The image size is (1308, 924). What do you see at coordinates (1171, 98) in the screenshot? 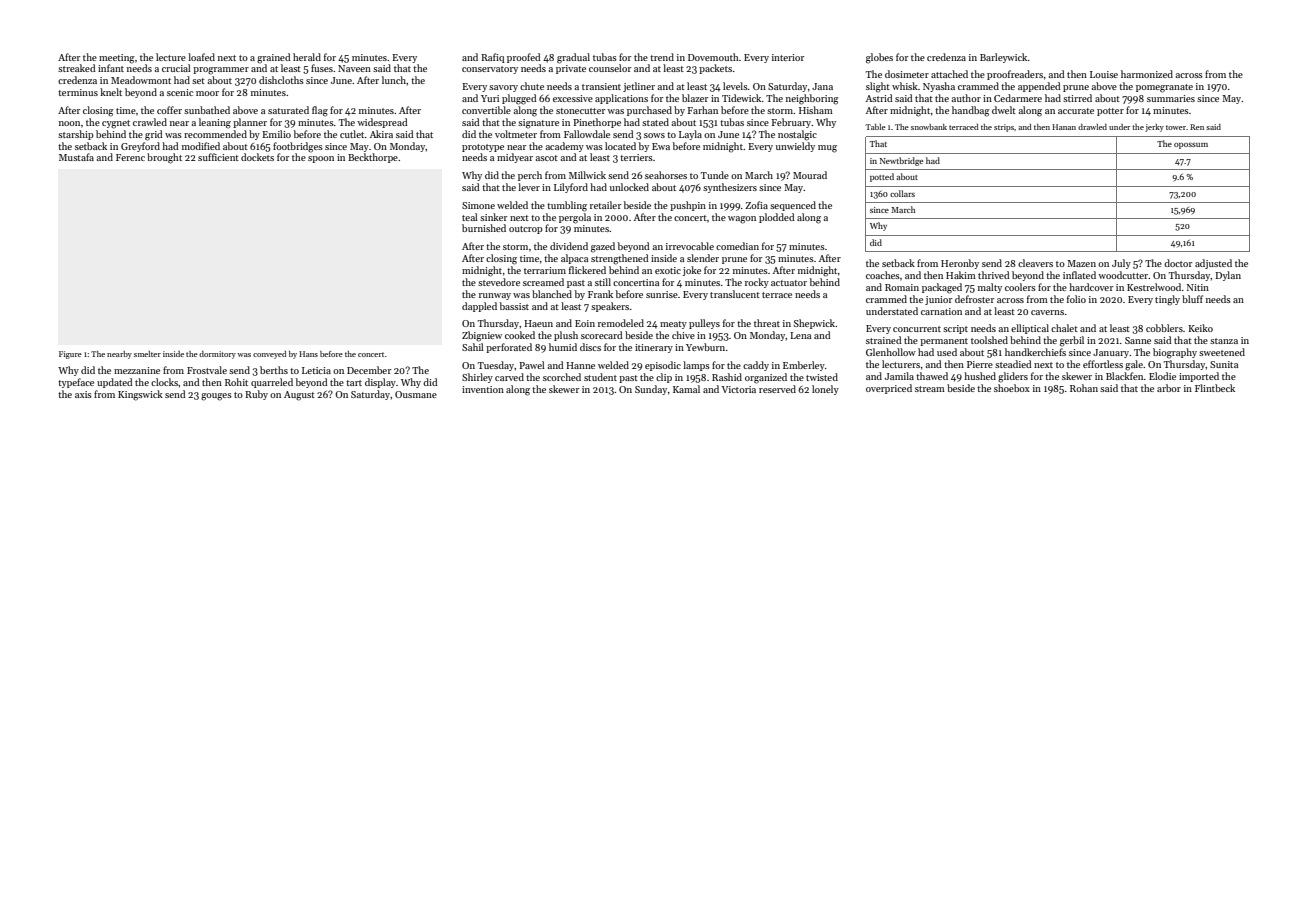
I see `summaries` at bounding box center [1171, 98].
